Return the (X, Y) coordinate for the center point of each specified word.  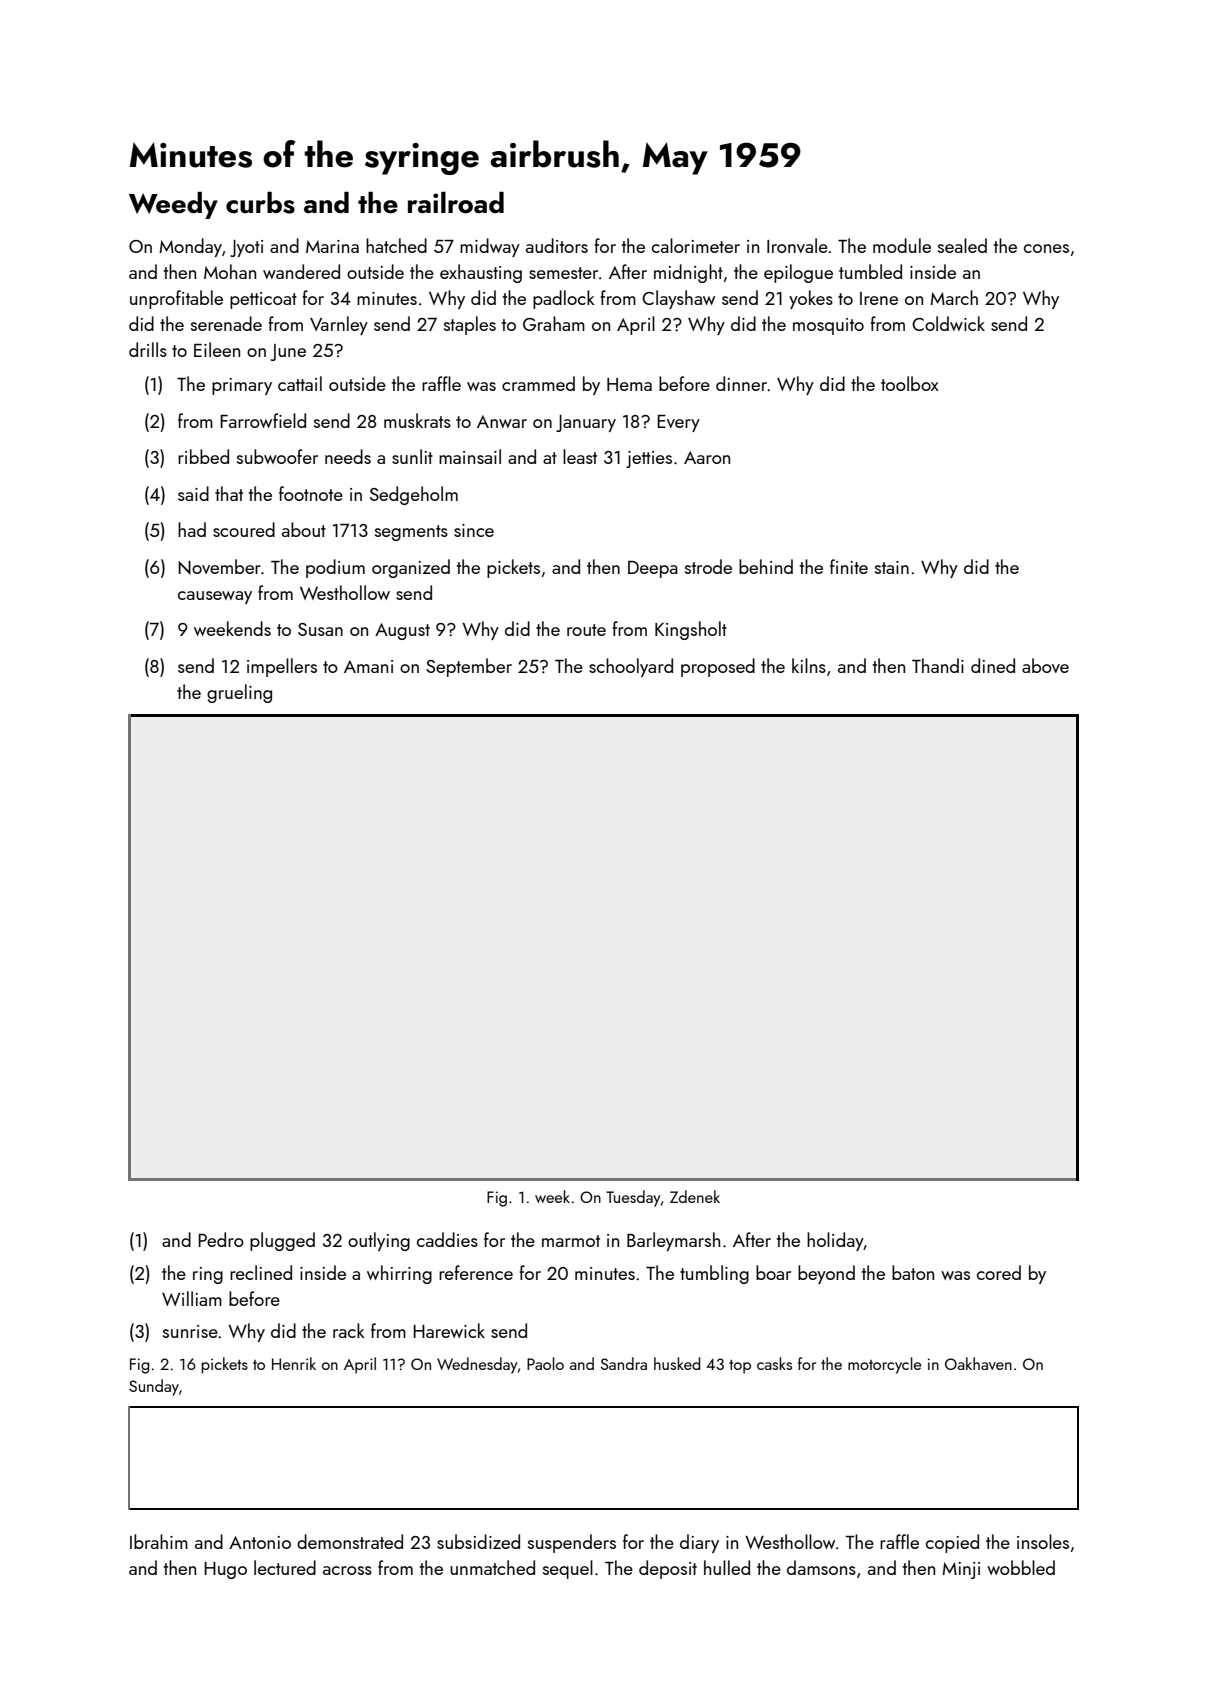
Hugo (225, 1570)
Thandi (938, 665)
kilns (809, 665)
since (474, 530)
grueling (239, 693)
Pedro (221, 1239)
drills (148, 349)
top (740, 1366)
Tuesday (633, 1198)
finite (849, 566)
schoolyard (631, 667)
